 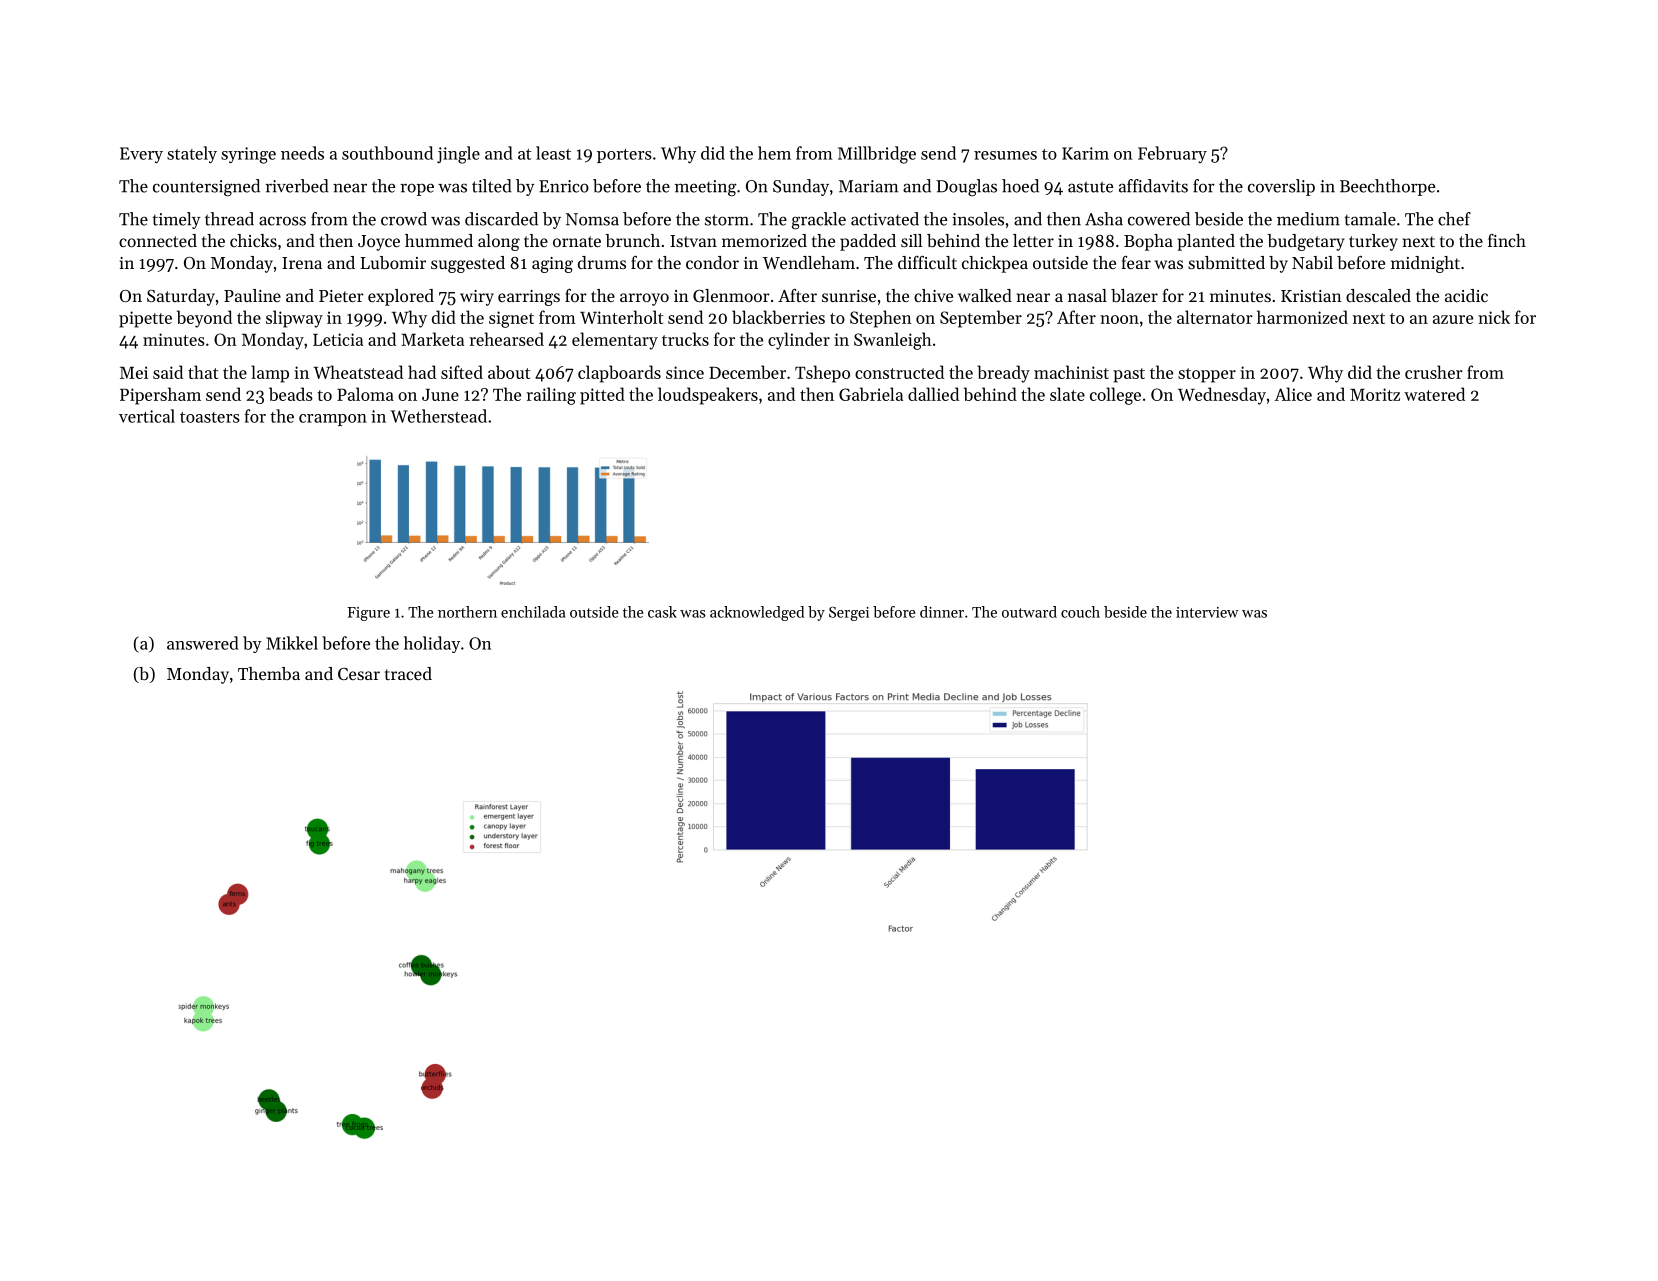 I want to click on Millbridge, so click(x=877, y=155).
